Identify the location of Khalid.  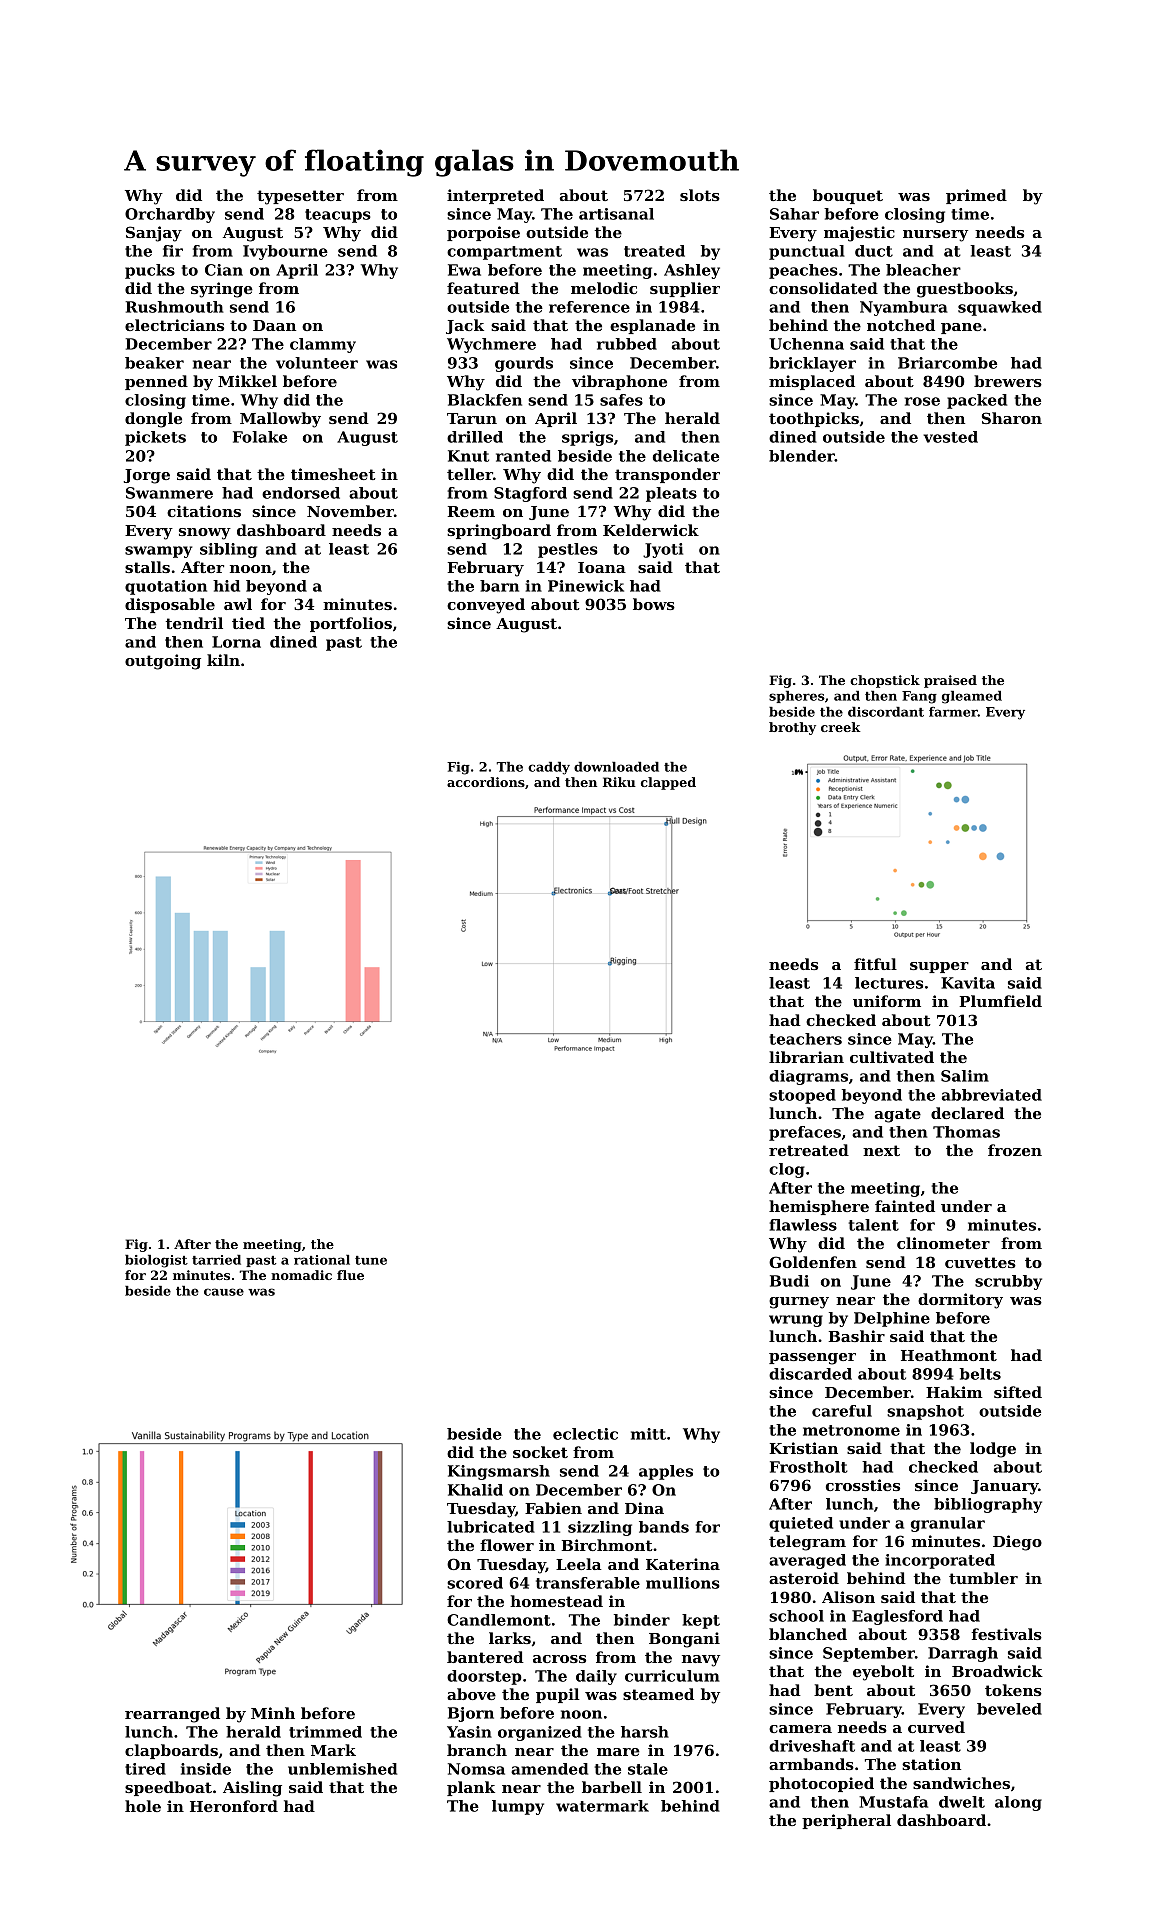
(475, 1490).
